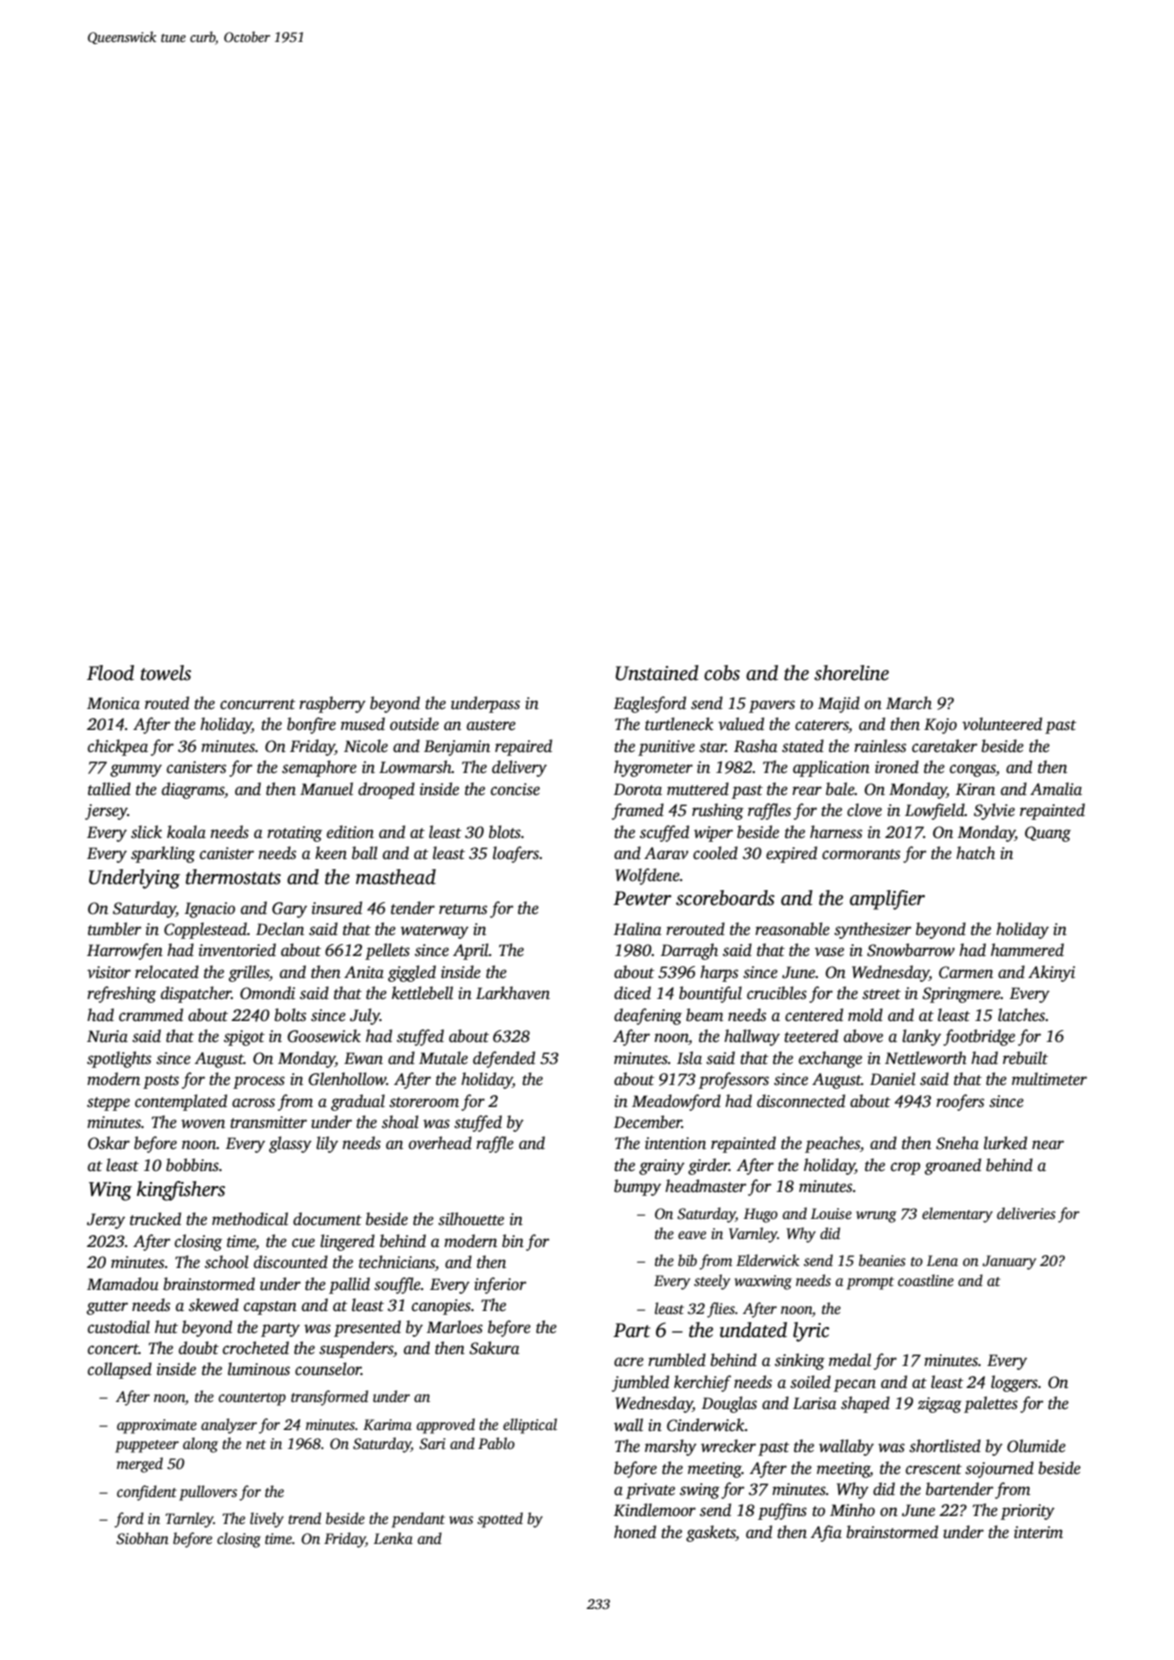 Image resolution: width=1174 pixels, height=1660 pixels. Describe the element at coordinates (1048, 1145) in the image. I see `near` at that location.
